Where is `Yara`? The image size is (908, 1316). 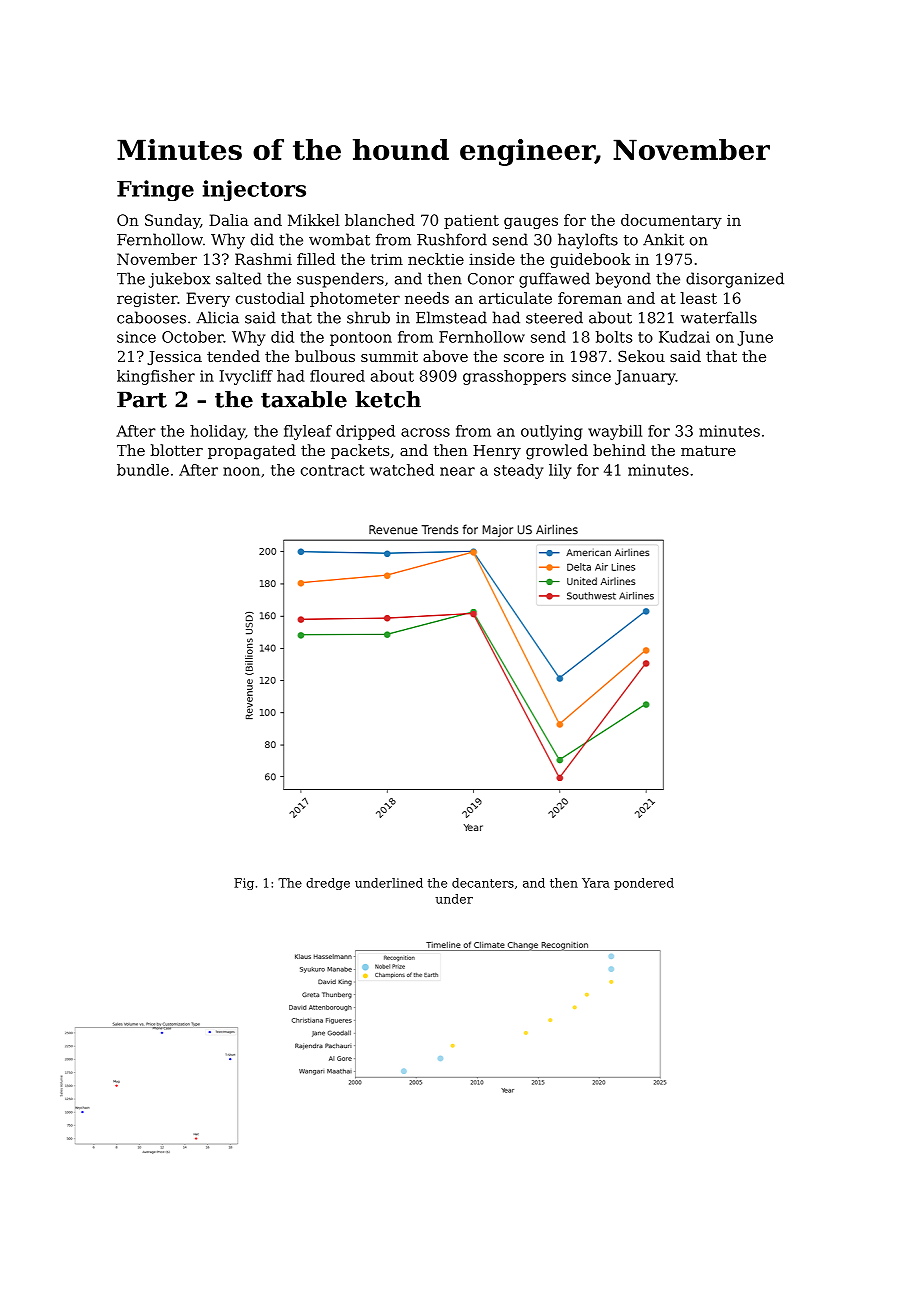 Yara is located at coordinates (596, 883).
